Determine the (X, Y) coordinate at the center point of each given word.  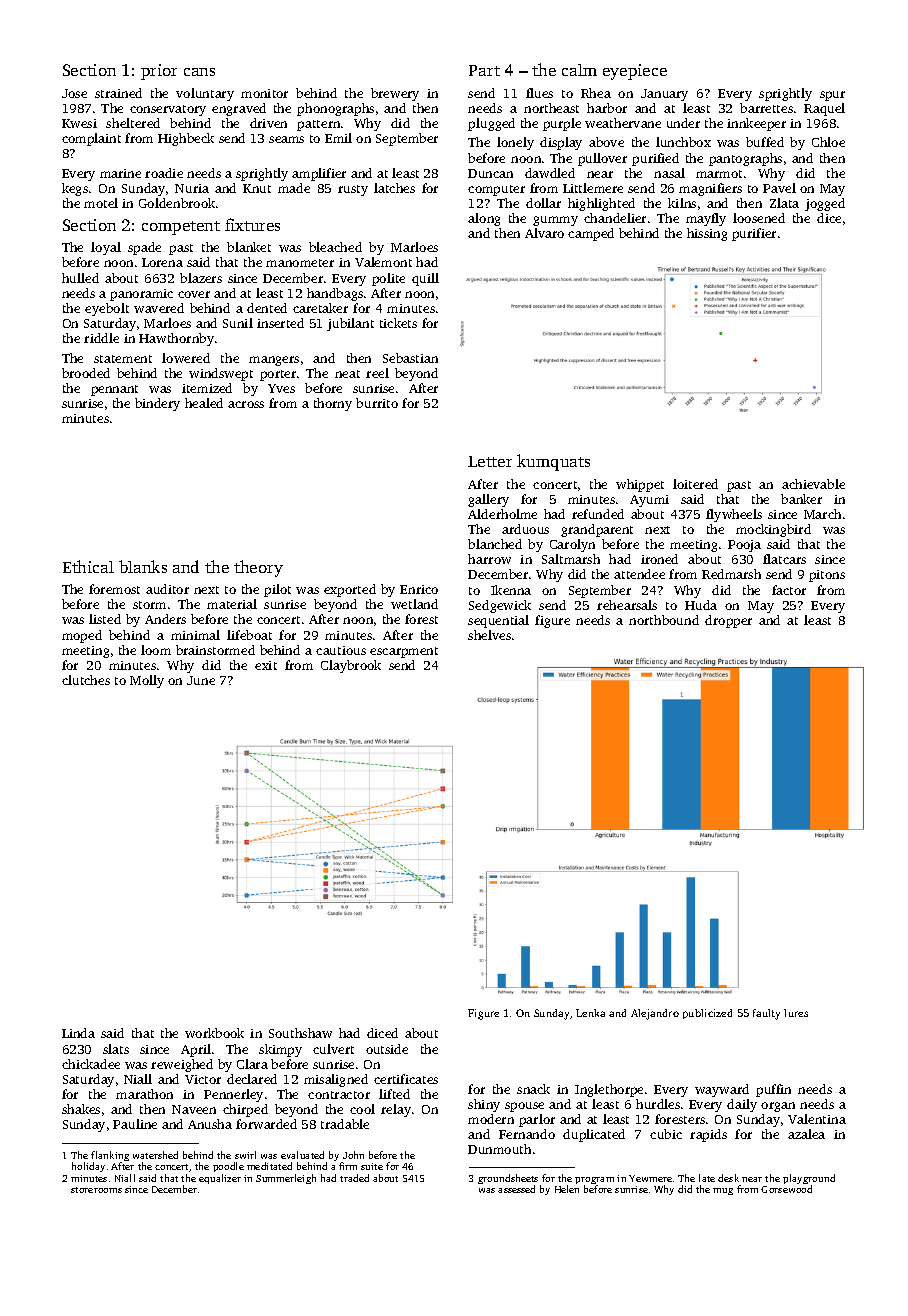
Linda (78, 1033)
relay (396, 1110)
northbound (664, 620)
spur (832, 96)
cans (199, 72)
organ (778, 1107)
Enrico (419, 589)
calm (579, 70)
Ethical (88, 566)
